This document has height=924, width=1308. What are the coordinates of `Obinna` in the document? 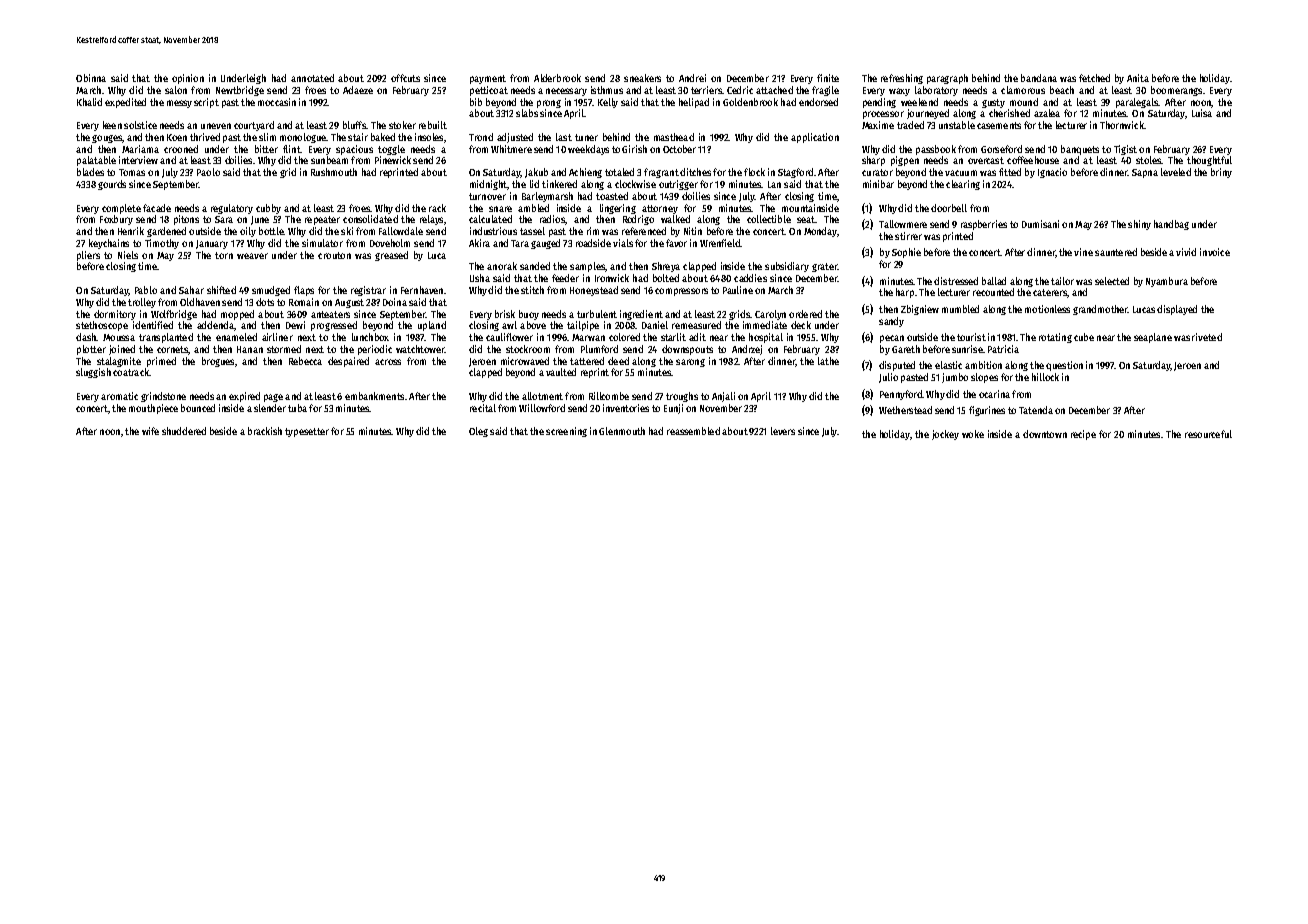 It's located at (91, 78).
